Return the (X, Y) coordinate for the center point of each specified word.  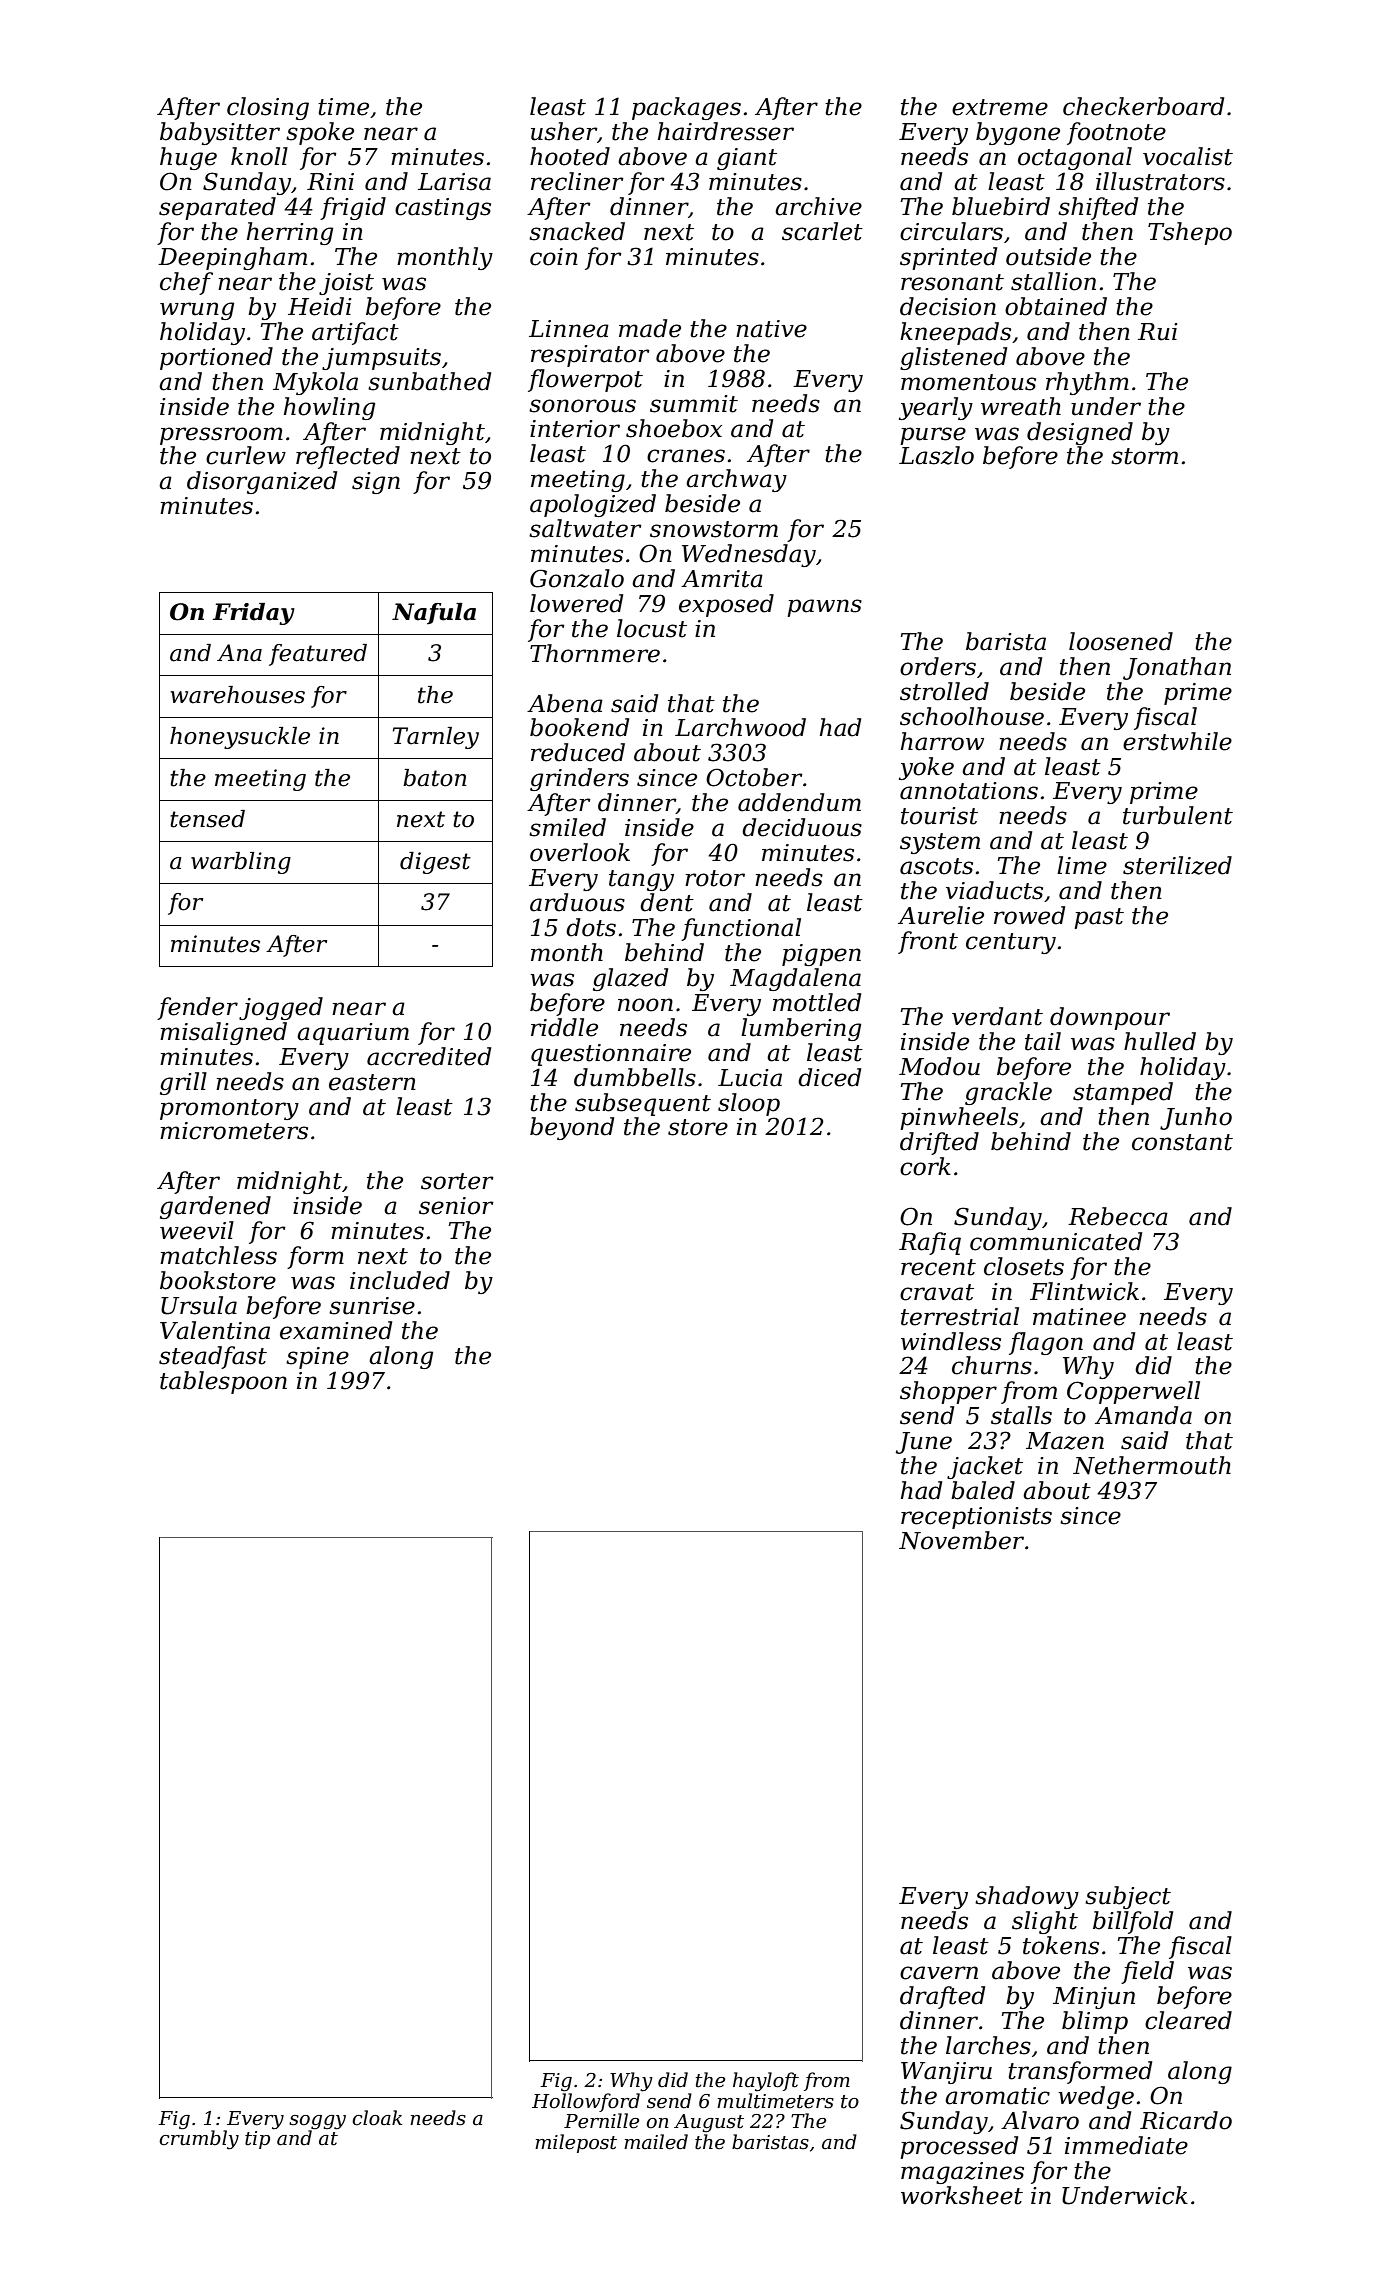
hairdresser (726, 131)
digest (435, 863)
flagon (1046, 1343)
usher (564, 131)
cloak (377, 2118)
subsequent (643, 1104)
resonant (952, 282)
